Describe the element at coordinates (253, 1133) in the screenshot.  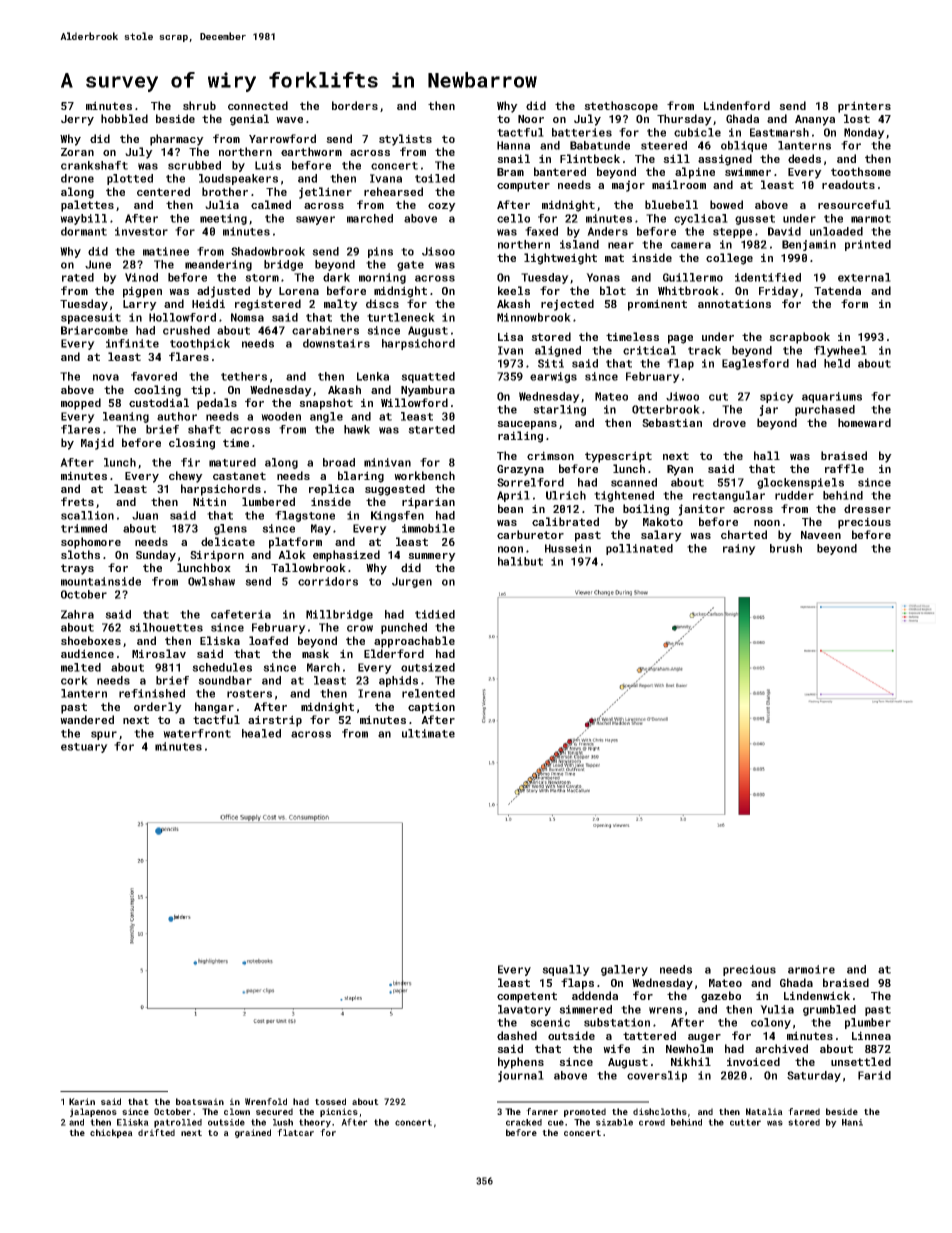
I see `grained` at that location.
